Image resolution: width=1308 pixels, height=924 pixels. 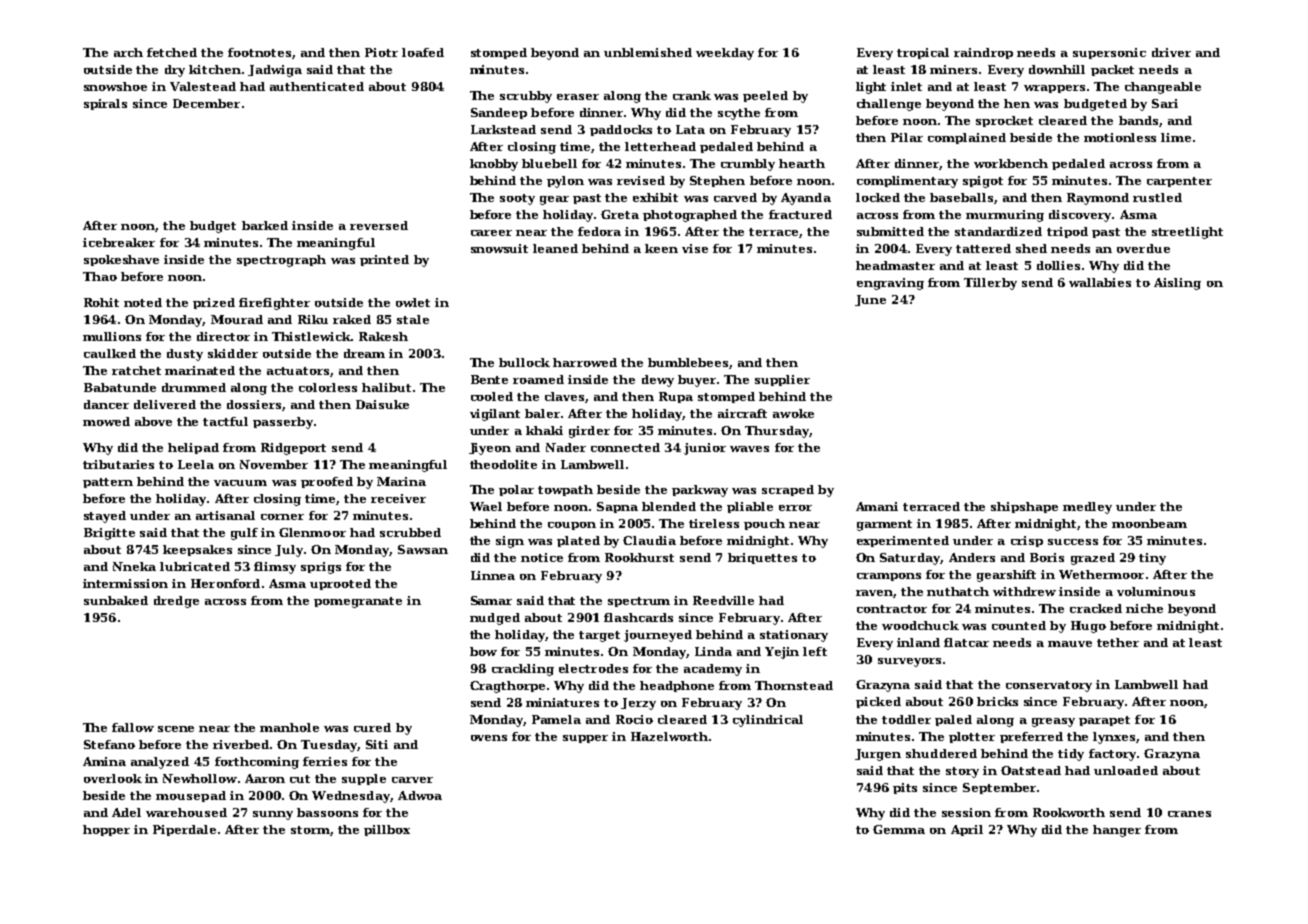 What do you see at coordinates (1087, 508) in the screenshot?
I see `medley` at bounding box center [1087, 508].
